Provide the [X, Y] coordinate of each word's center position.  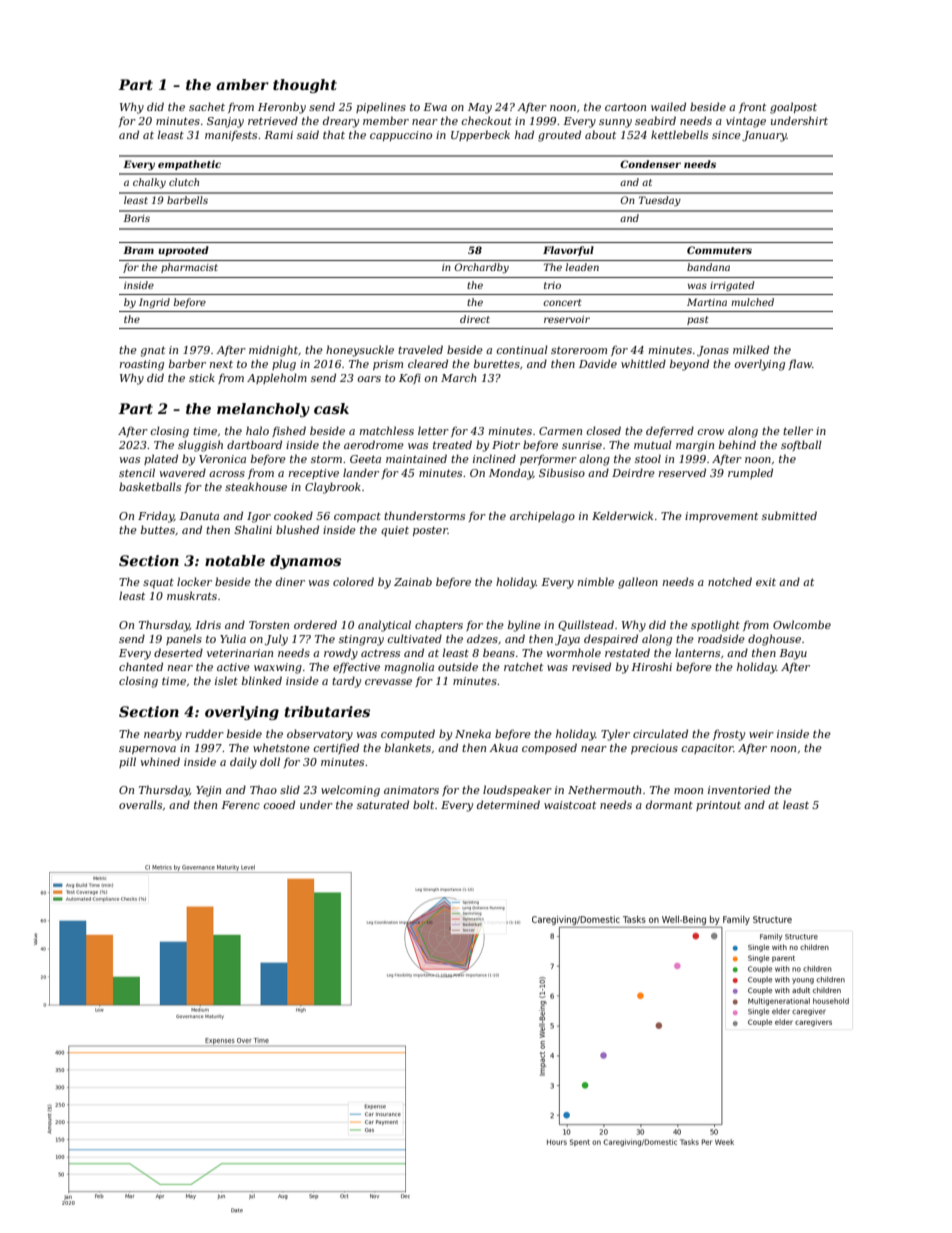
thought [305, 86]
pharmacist [189, 268]
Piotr [506, 445]
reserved [682, 472]
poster [430, 531]
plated [161, 459]
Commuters [719, 250]
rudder [205, 733]
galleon [638, 583]
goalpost [793, 108]
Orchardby [481, 268]
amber [242, 84]
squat [158, 583]
